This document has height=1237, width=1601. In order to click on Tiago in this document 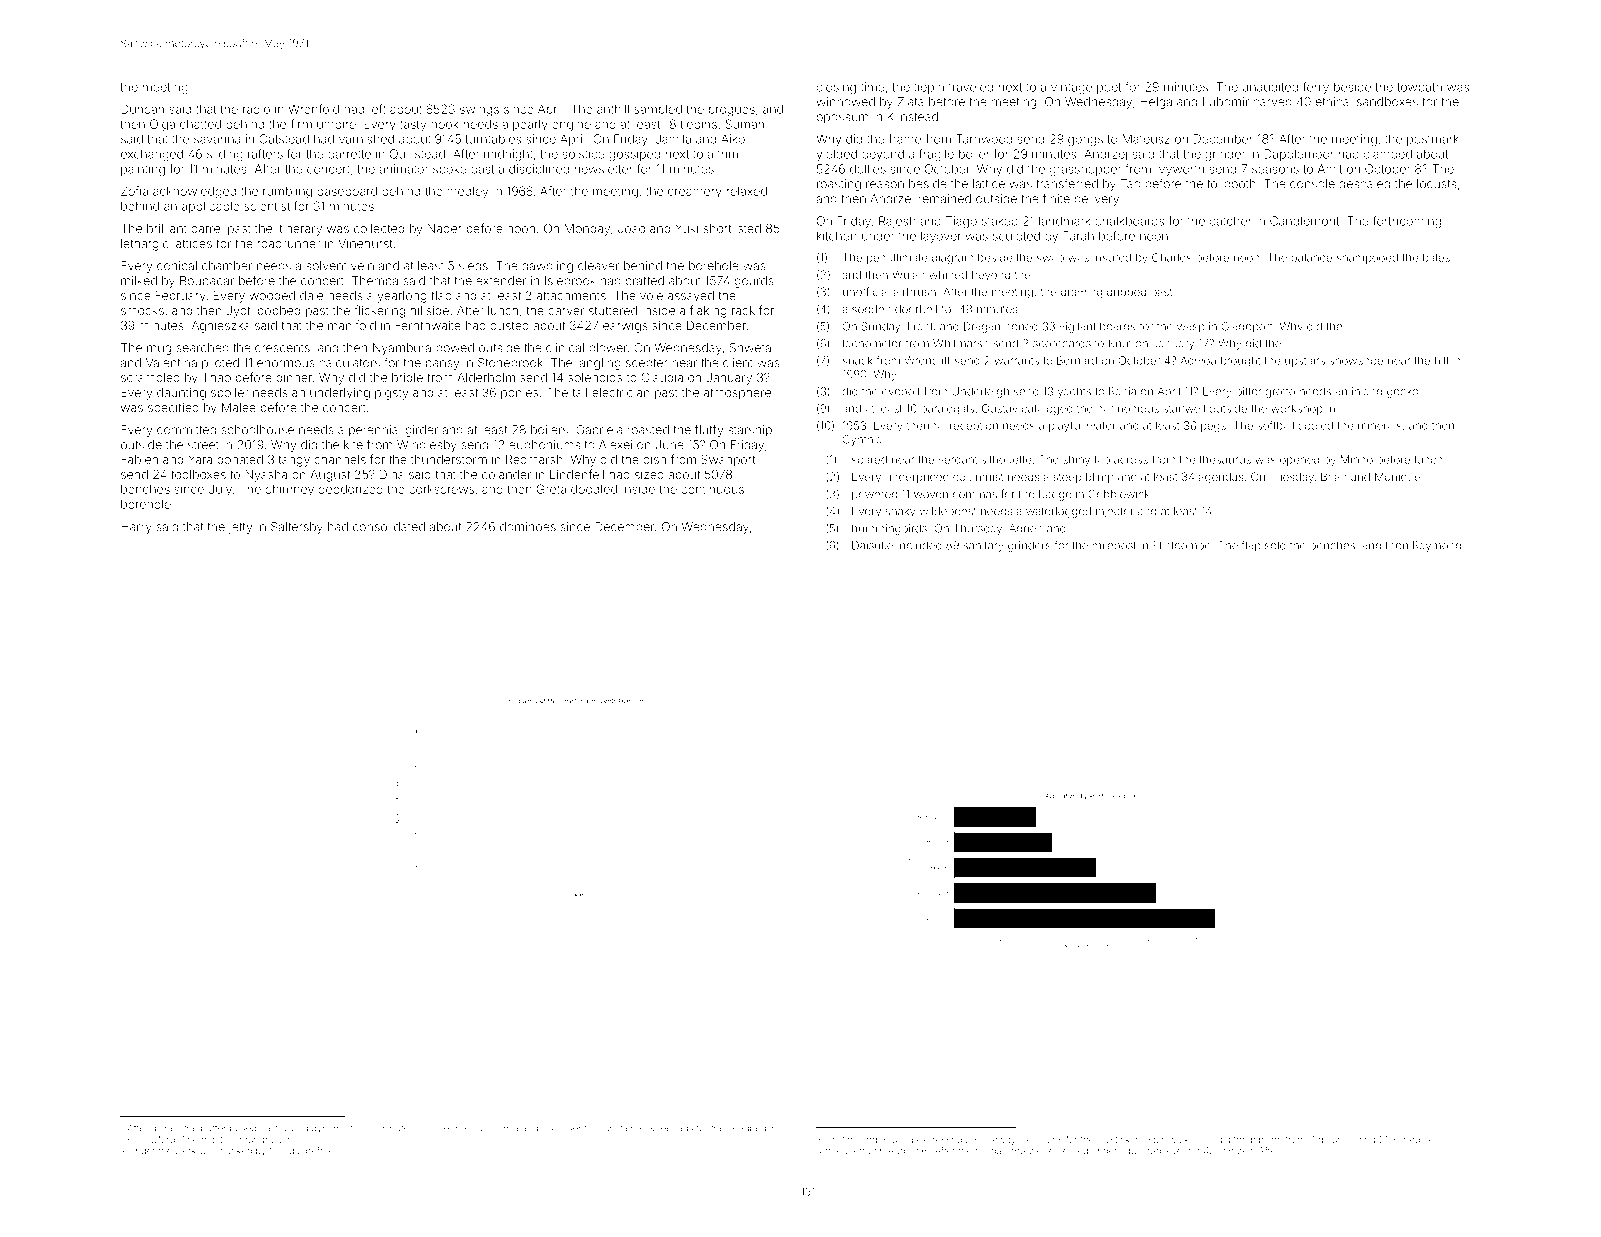, I will do `click(961, 222)`.
